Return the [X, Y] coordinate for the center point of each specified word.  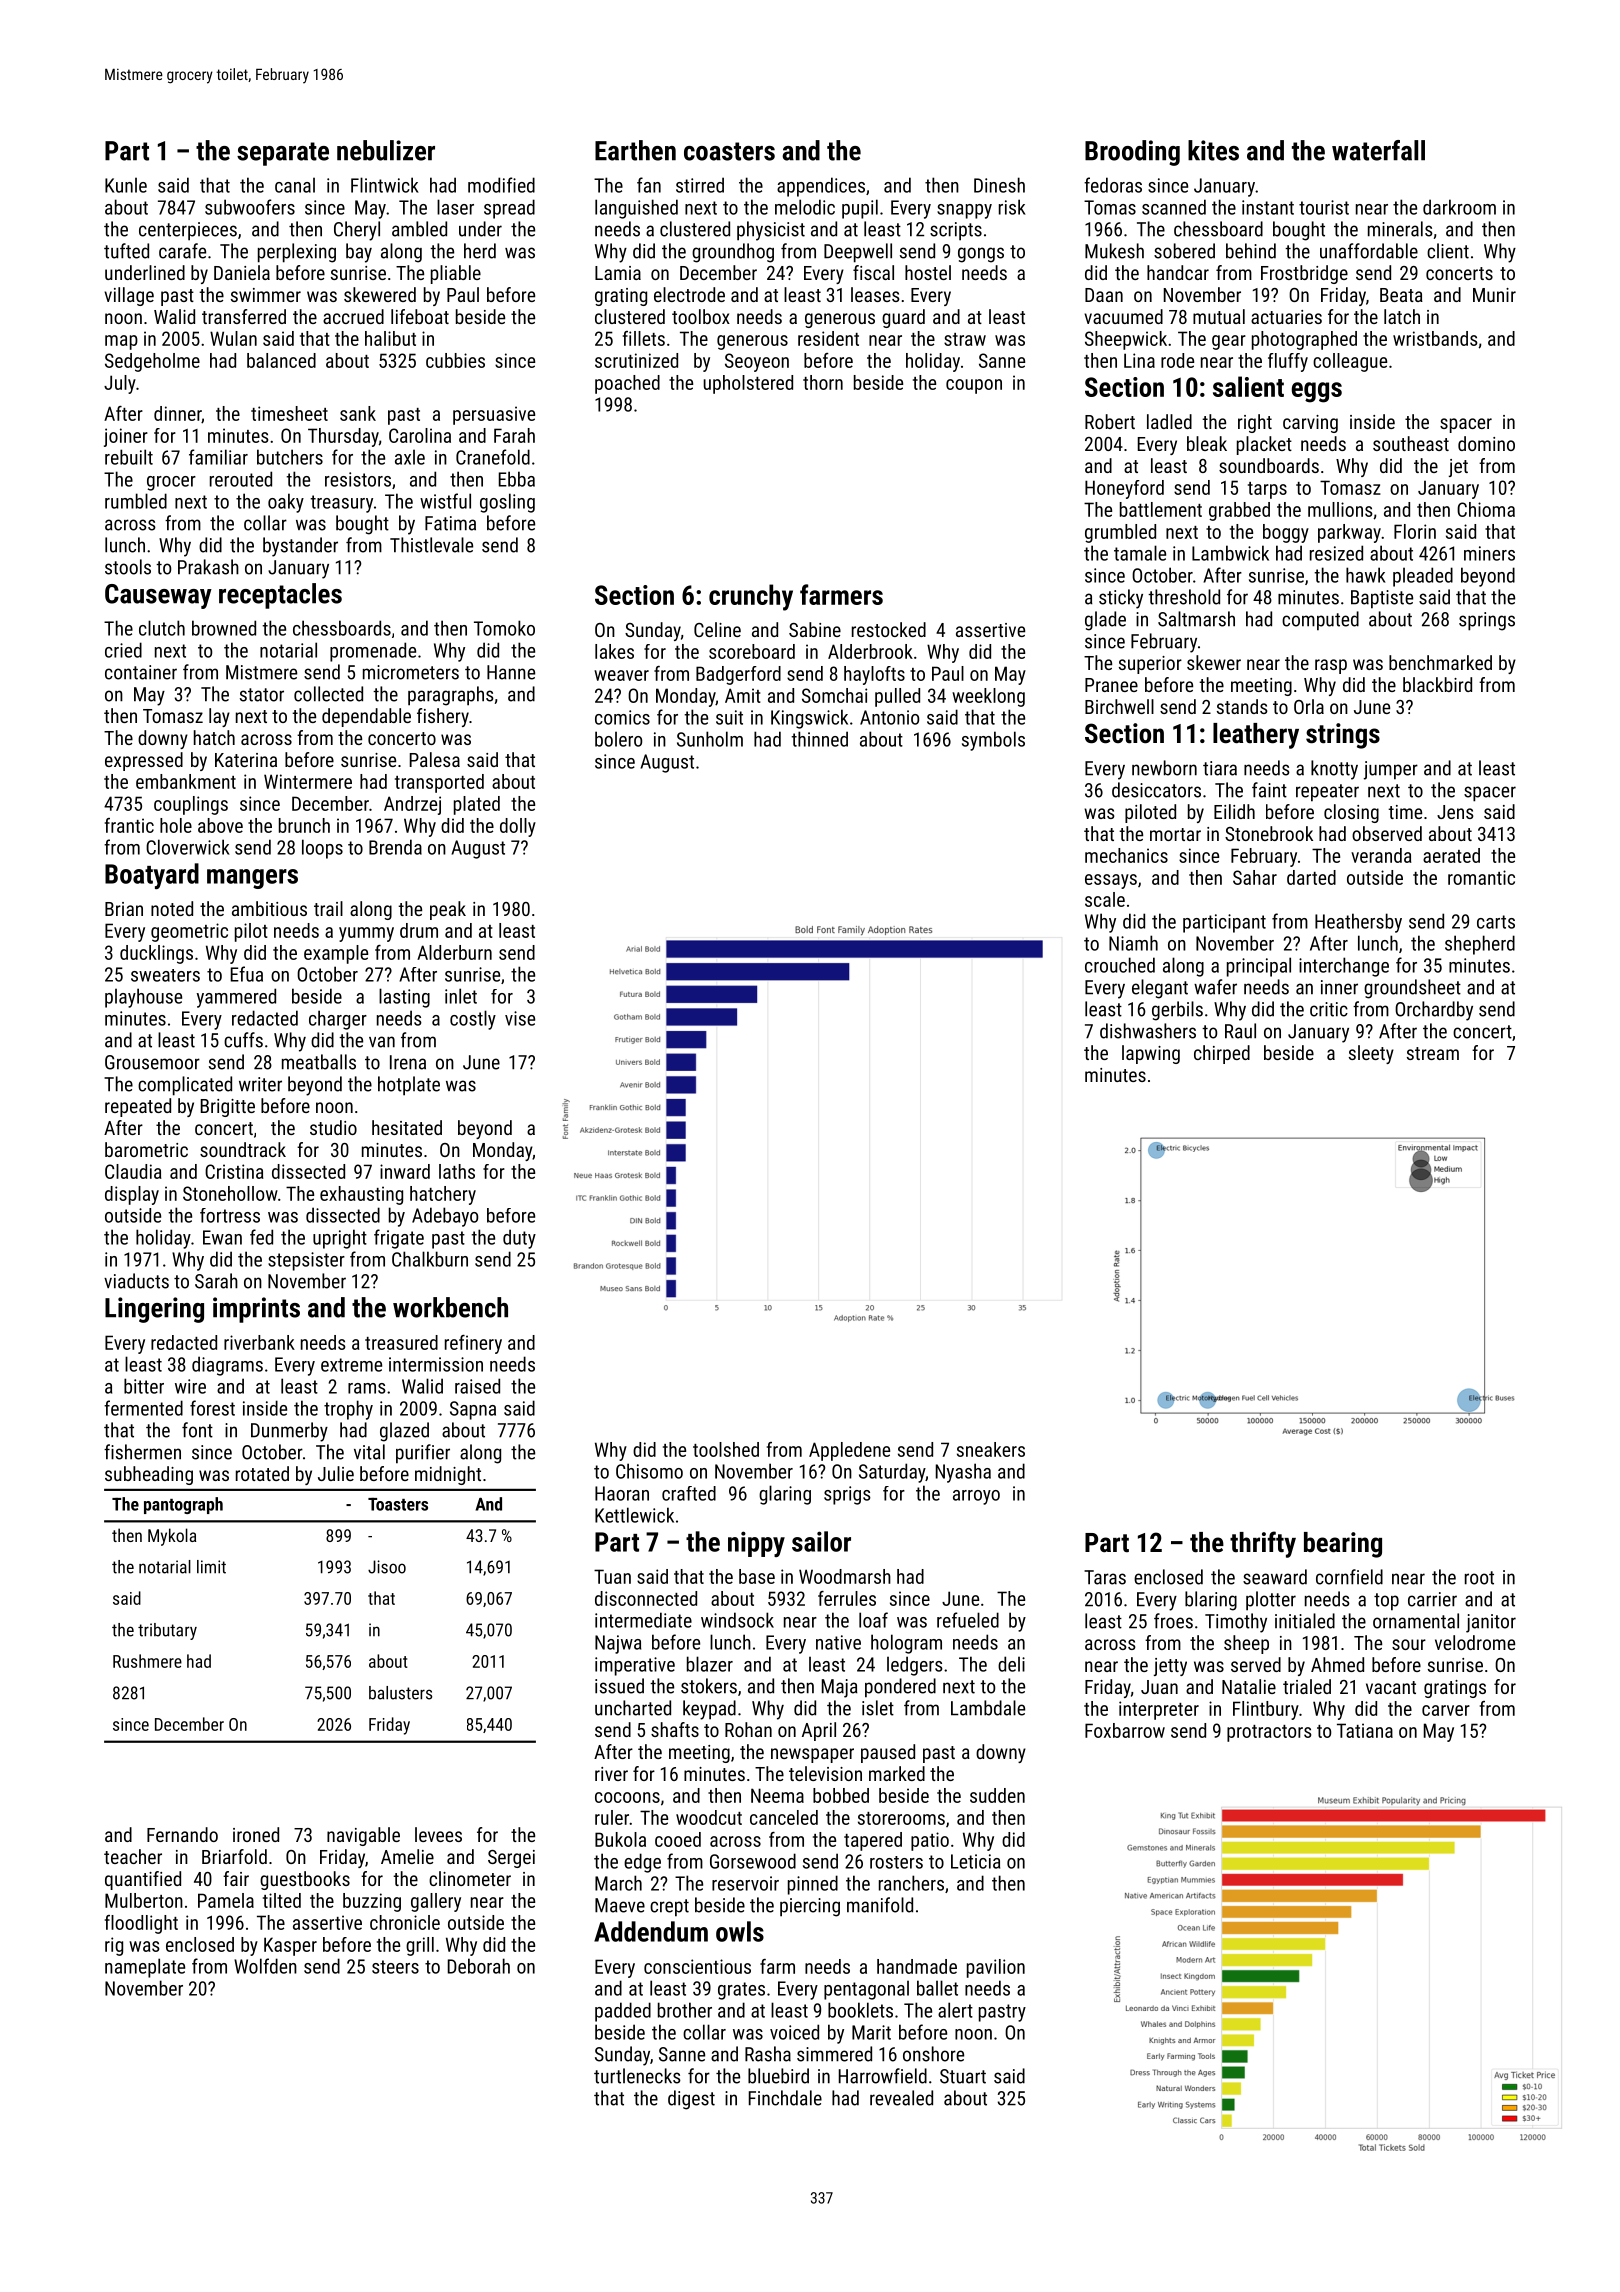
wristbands [1435, 338]
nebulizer [386, 150]
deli [1011, 1664]
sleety [1371, 1054]
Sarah [216, 1281]
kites [1213, 150]
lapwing [1151, 1054]
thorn [823, 382]
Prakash [208, 567]
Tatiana [1365, 1730]
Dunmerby [289, 1432]
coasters [729, 151]
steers [395, 1967]
